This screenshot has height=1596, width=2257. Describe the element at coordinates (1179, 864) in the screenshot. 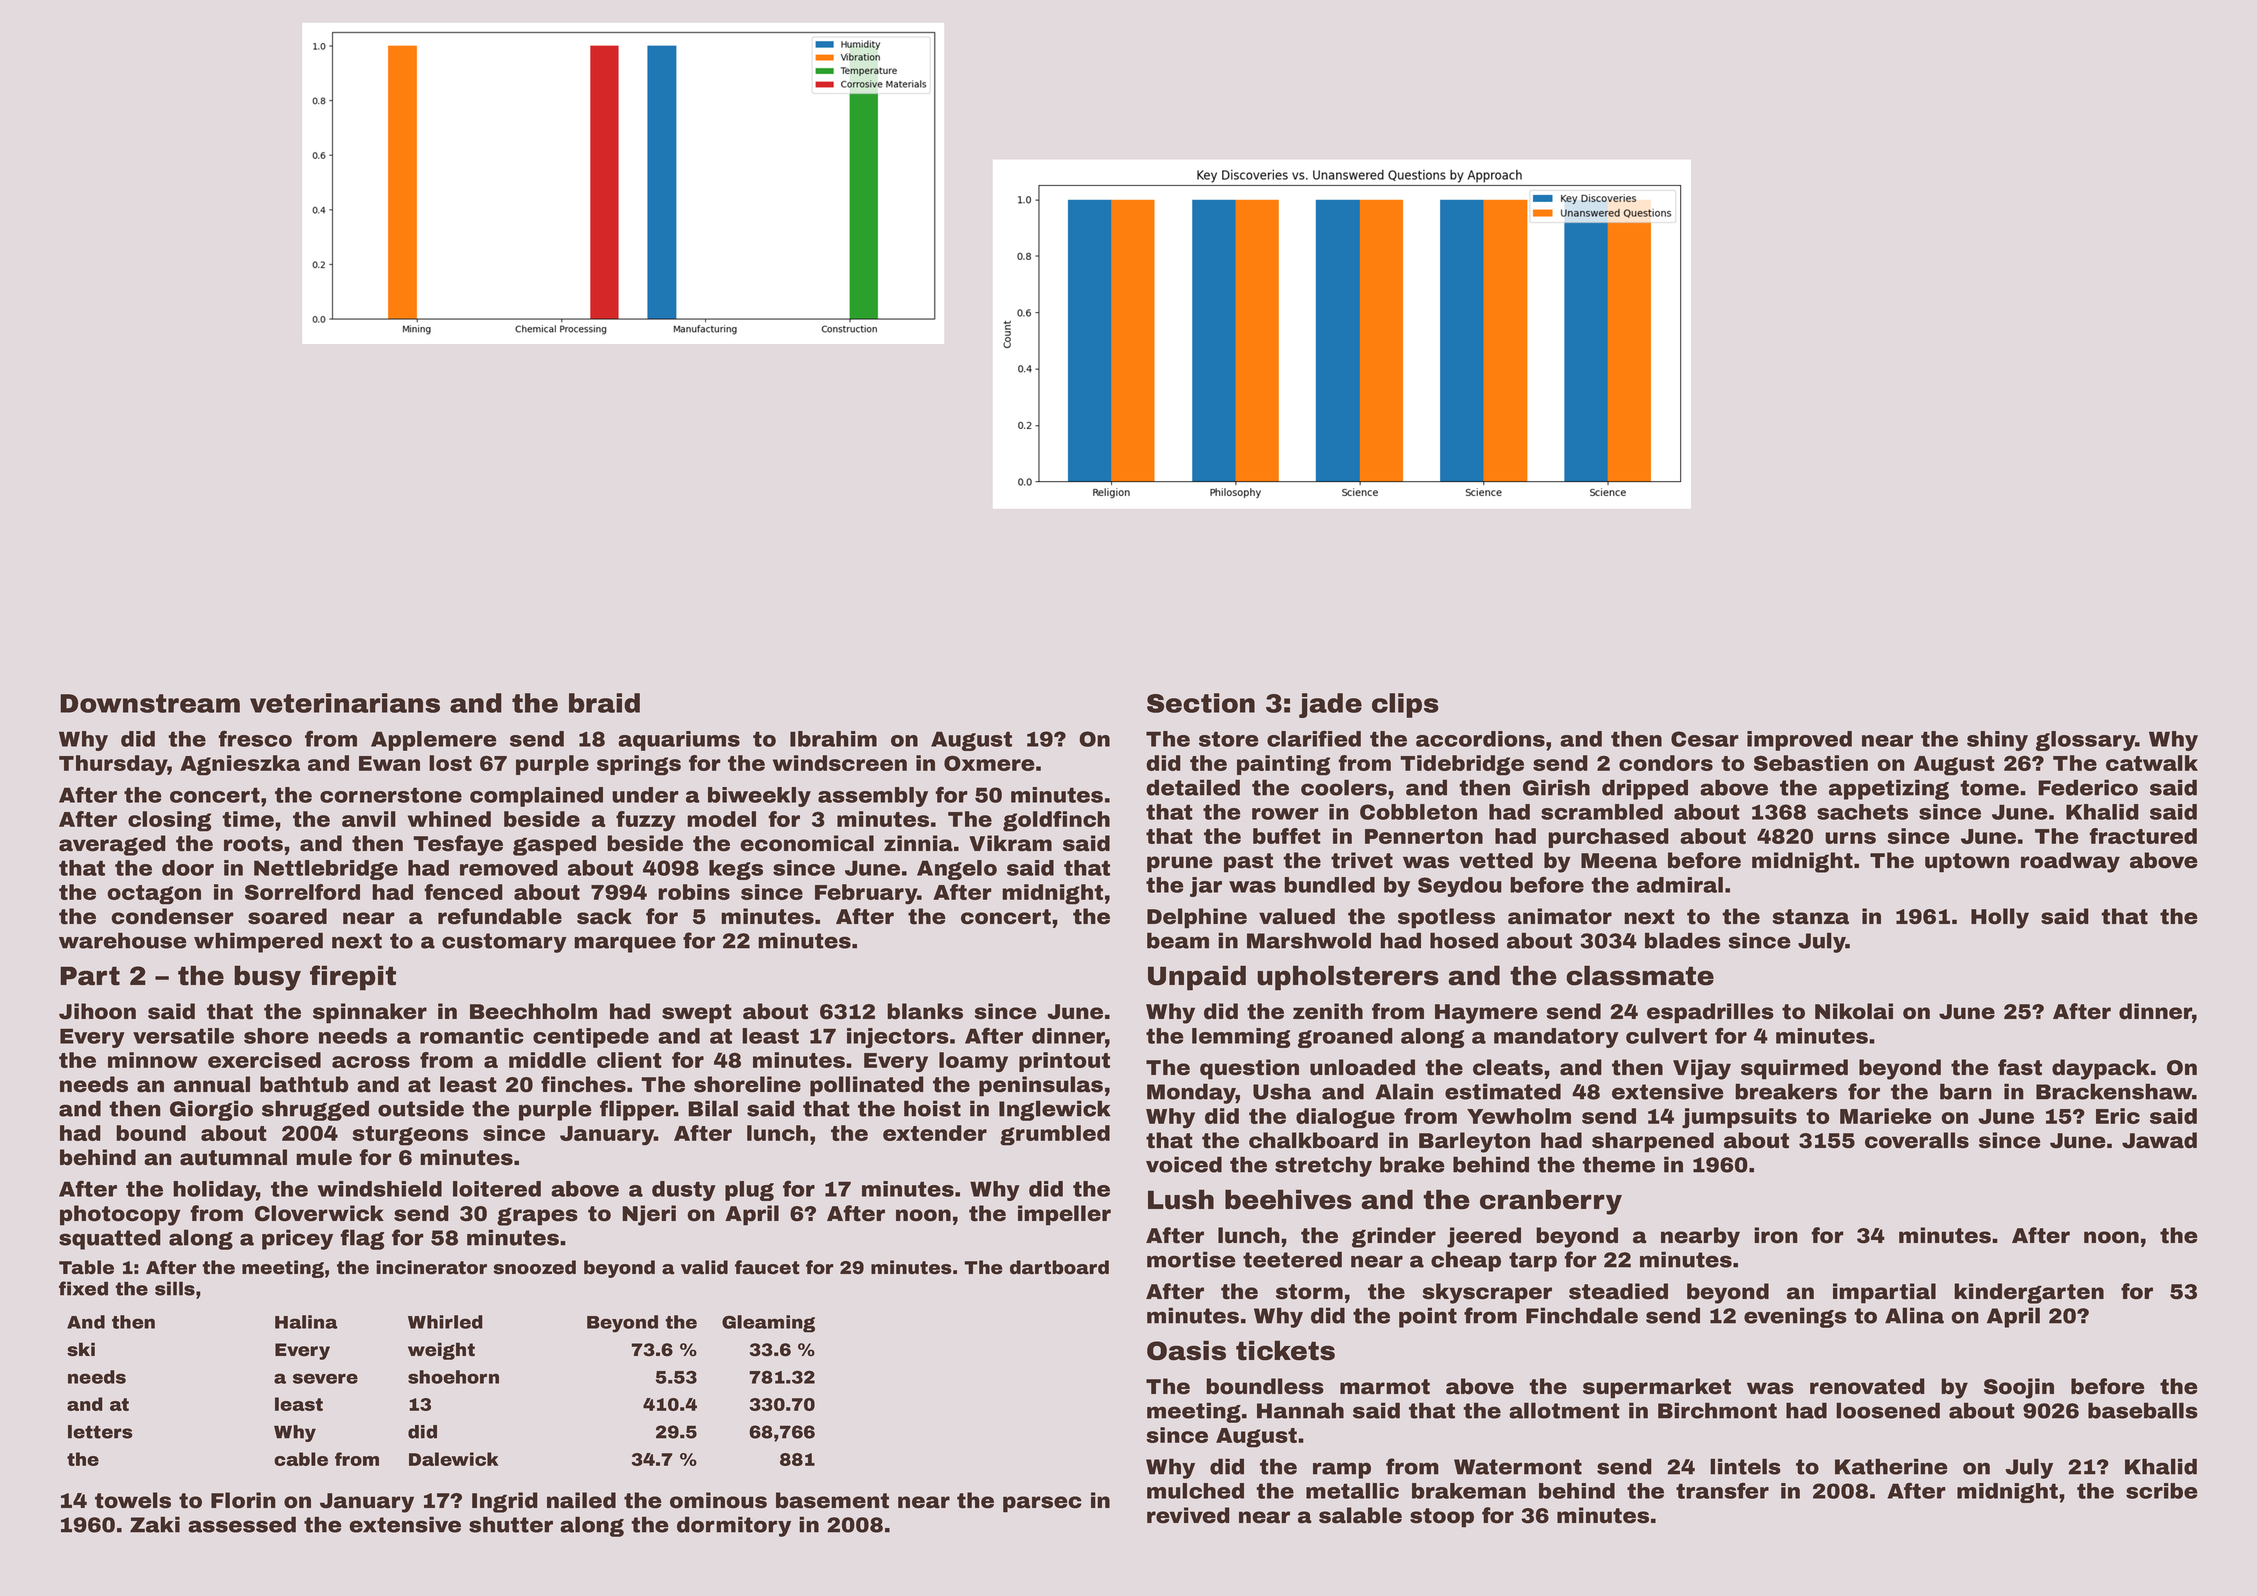

I see `prune` at that location.
